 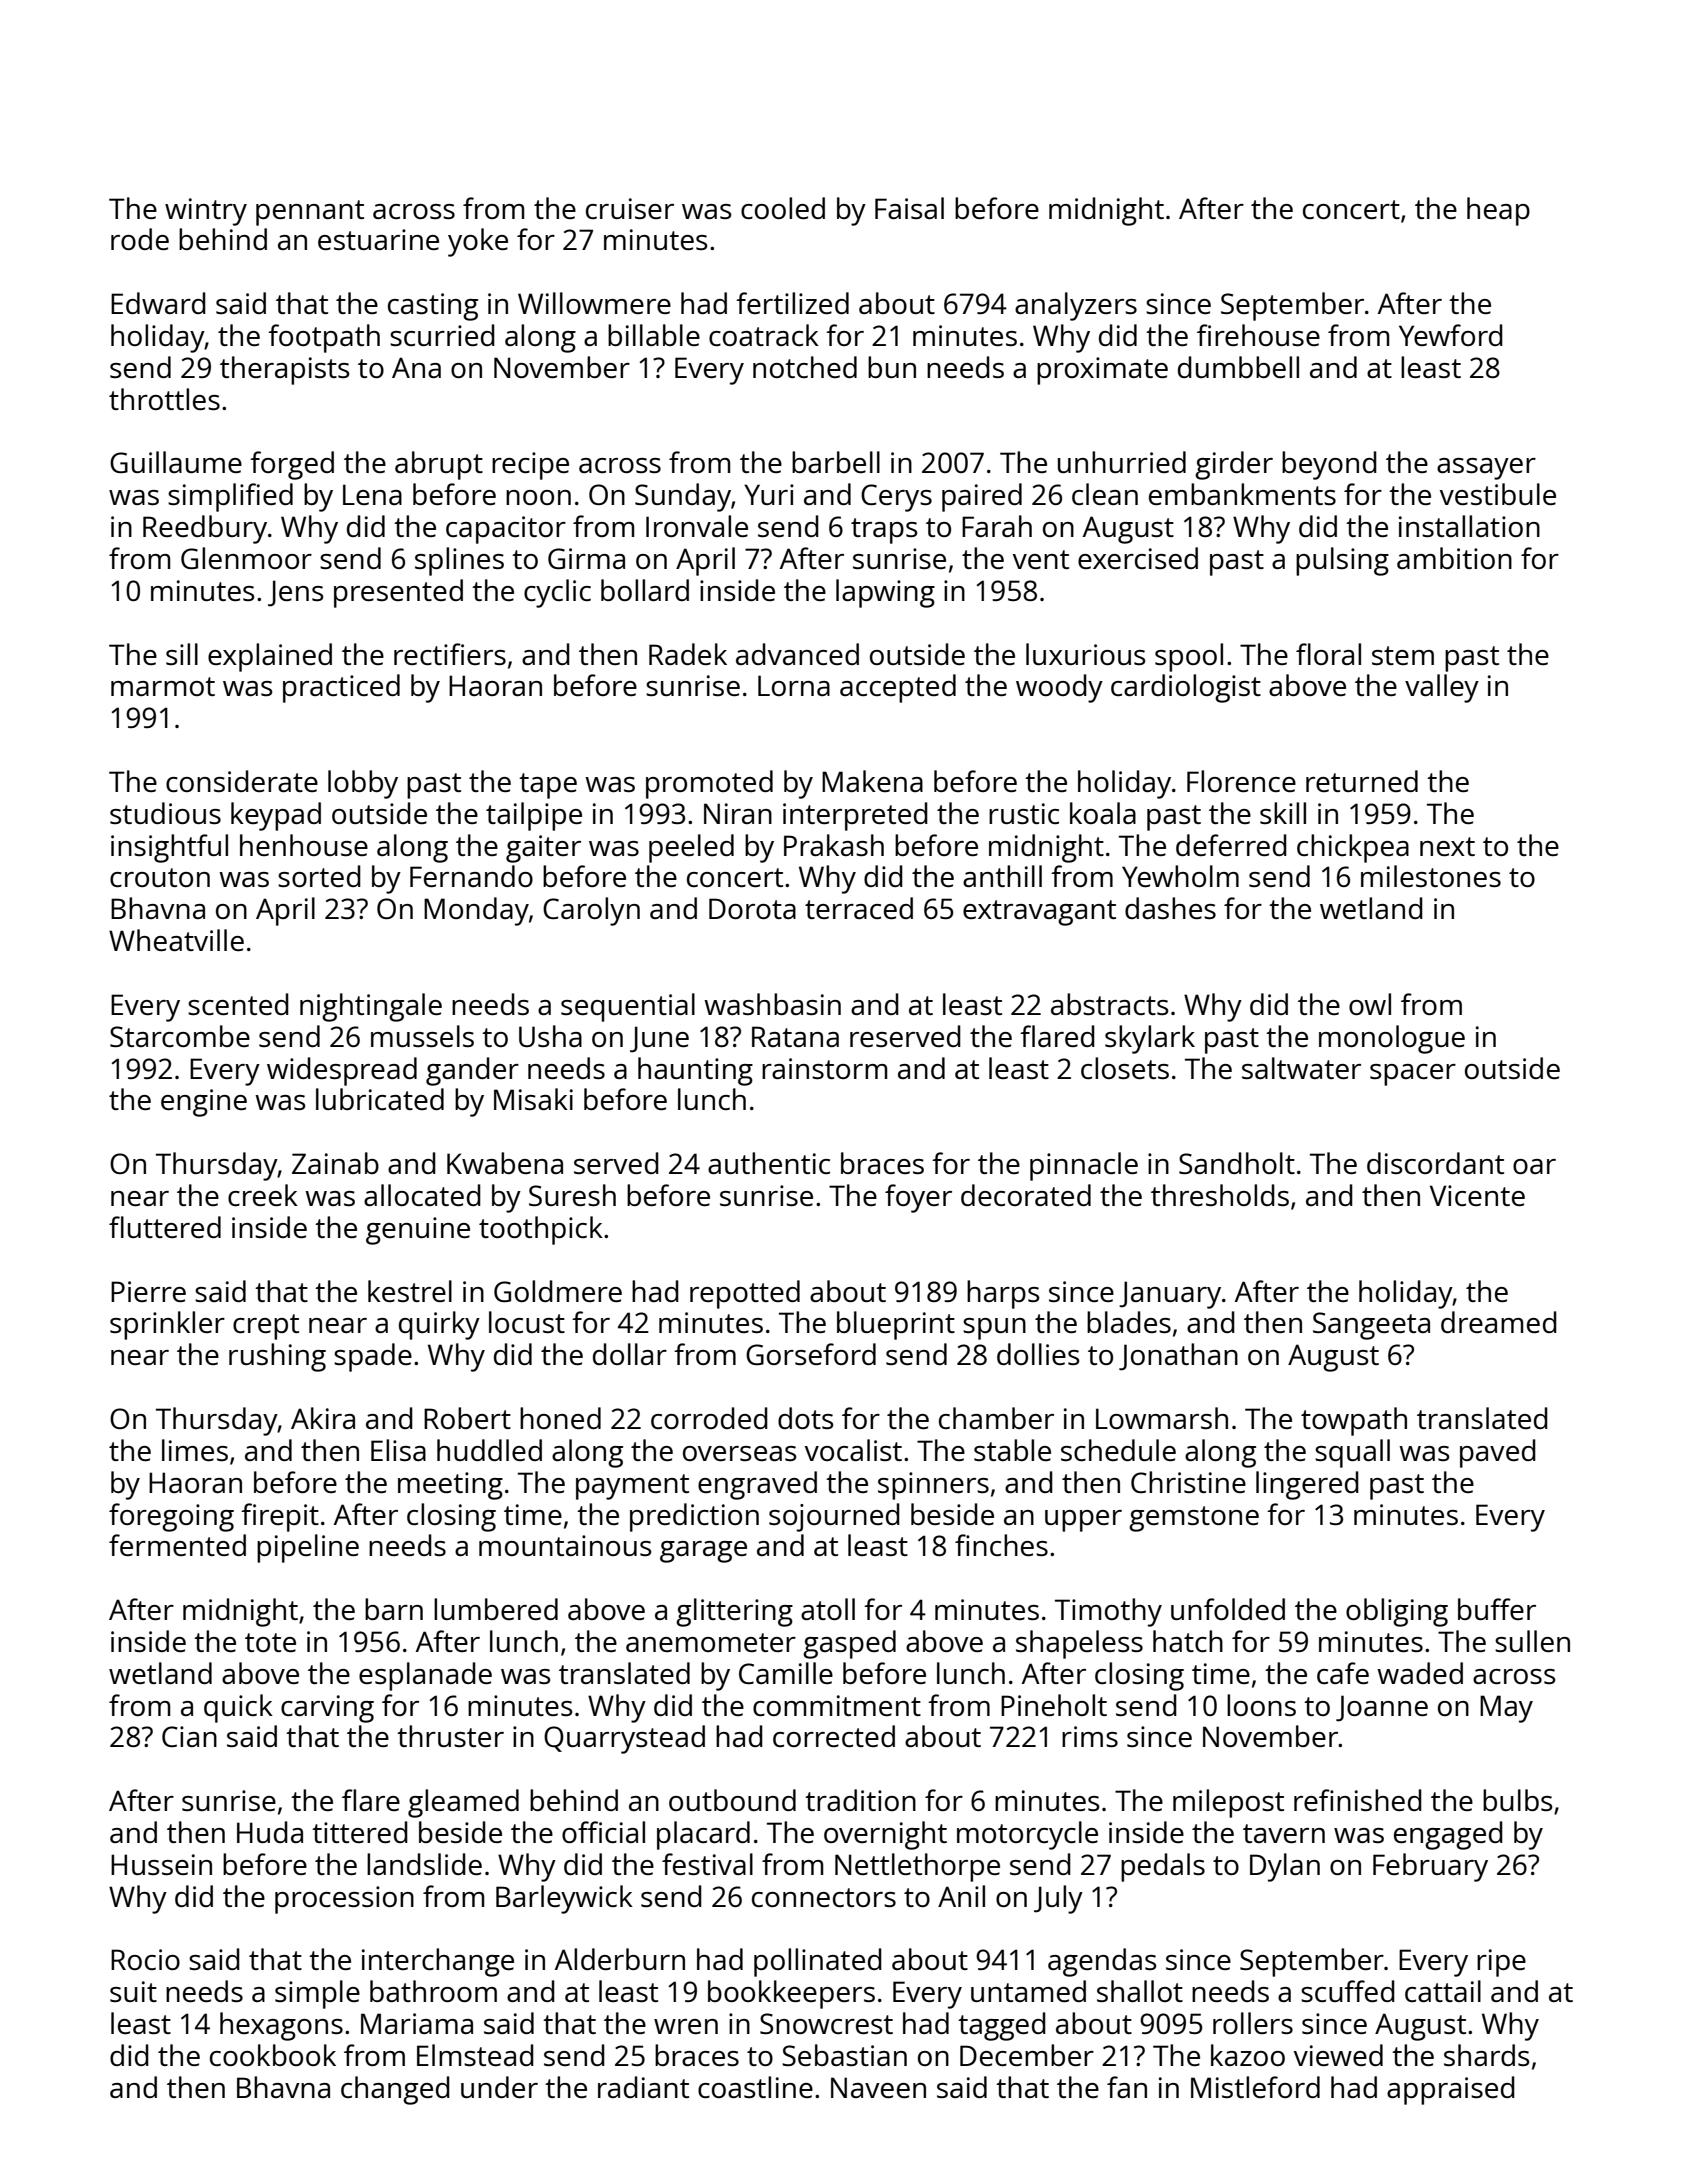 What do you see at coordinates (395, 2090) in the document?
I see `changed` at bounding box center [395, 2090].
